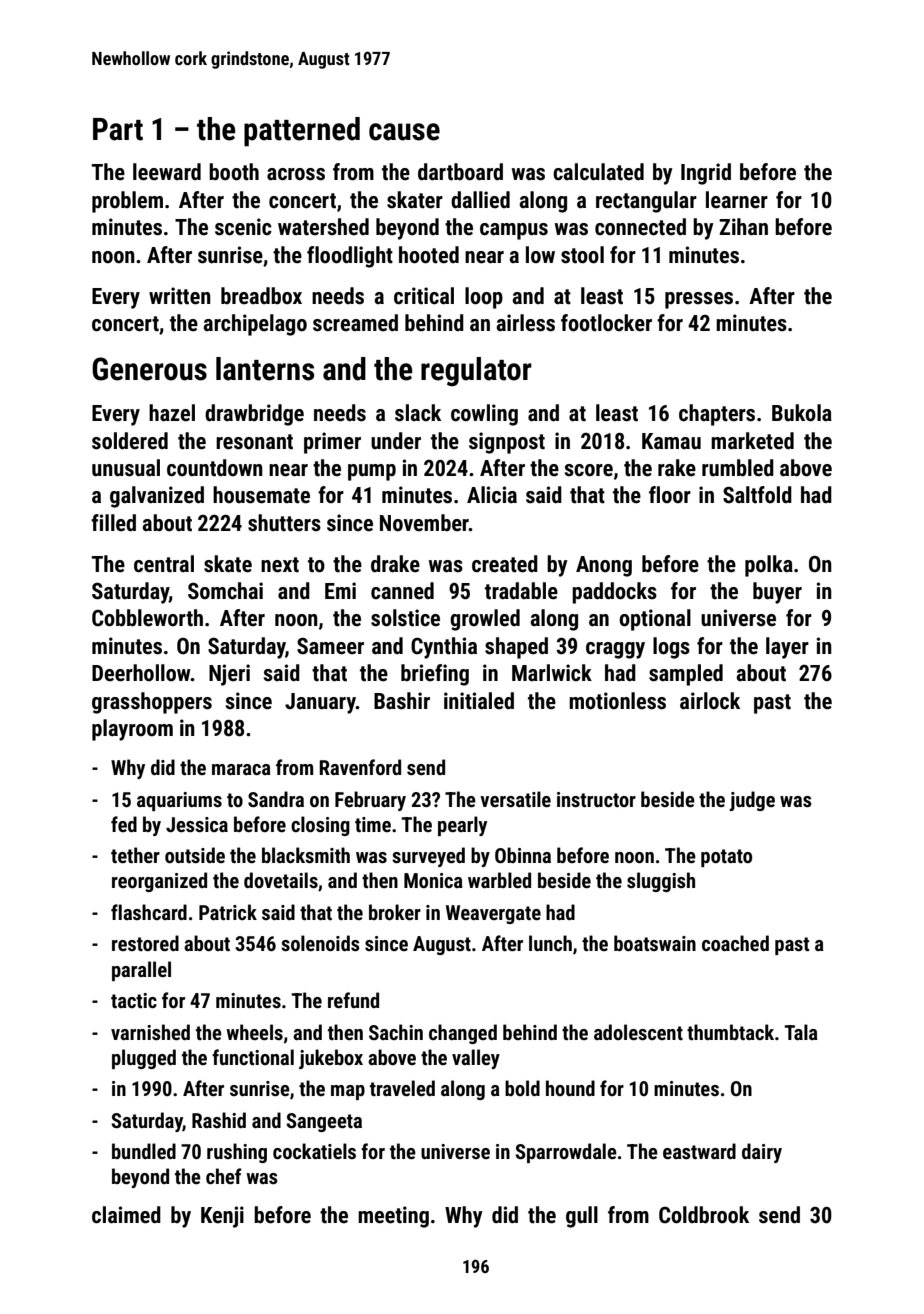  Describe the element at coordinates (324, 1122) in the page. I see `Sangeeta` at that location.
